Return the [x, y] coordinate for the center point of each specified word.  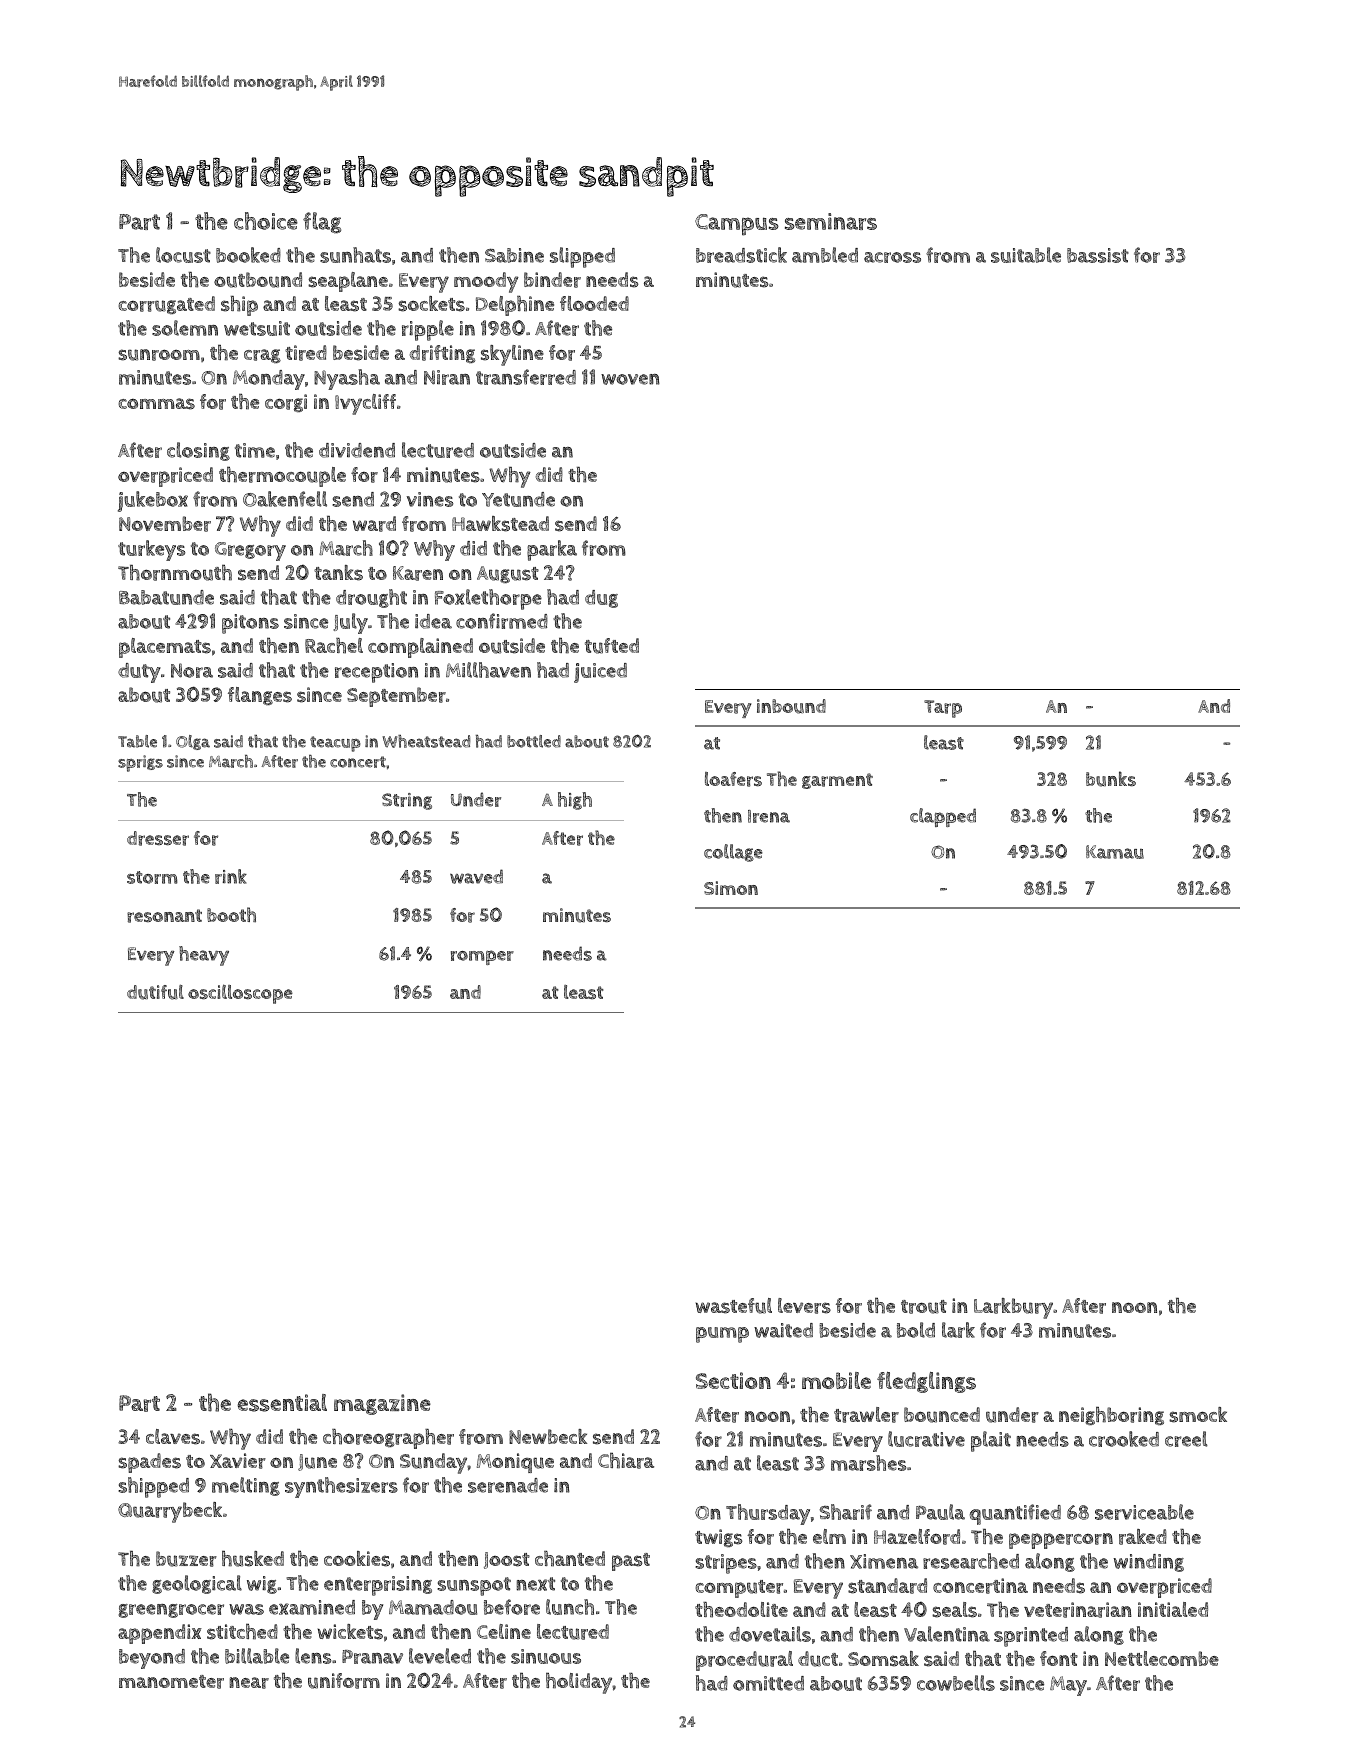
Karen [418, 573]
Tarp [943, 709]
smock [1198, 1415]
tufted [612, 646]
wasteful [734, 1306]
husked [253, 1559]
